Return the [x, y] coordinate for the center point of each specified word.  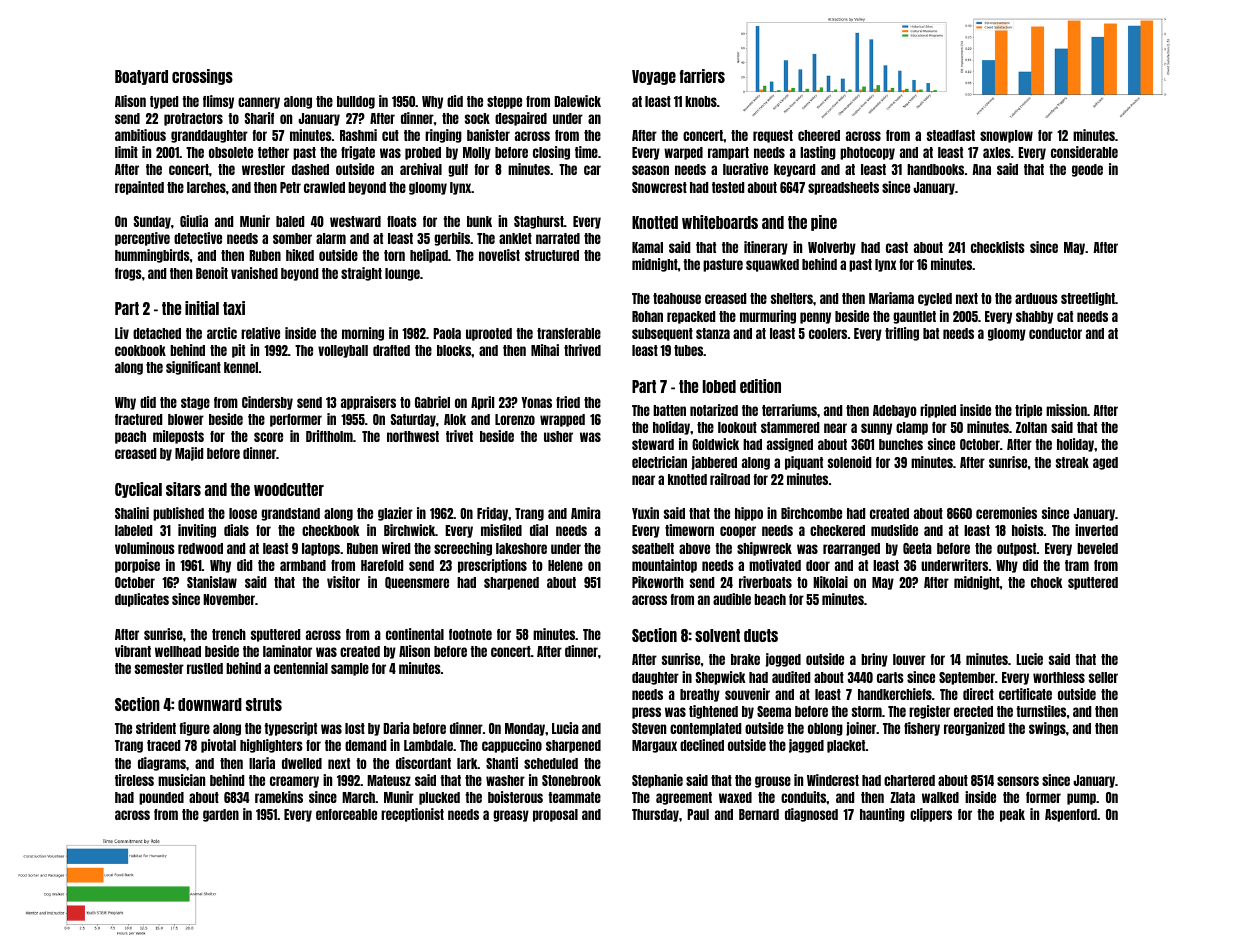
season [650, 170]
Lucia [565, 728]
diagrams [162, 764]
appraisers [368, 403]
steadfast [951, 135]
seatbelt [653, 548]
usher [558, 436]
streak [1072, 462]
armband [303, 565]
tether [273, 152]
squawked [772, 265]
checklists [998, 247]
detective [198, 238]
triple [1028, 411]
